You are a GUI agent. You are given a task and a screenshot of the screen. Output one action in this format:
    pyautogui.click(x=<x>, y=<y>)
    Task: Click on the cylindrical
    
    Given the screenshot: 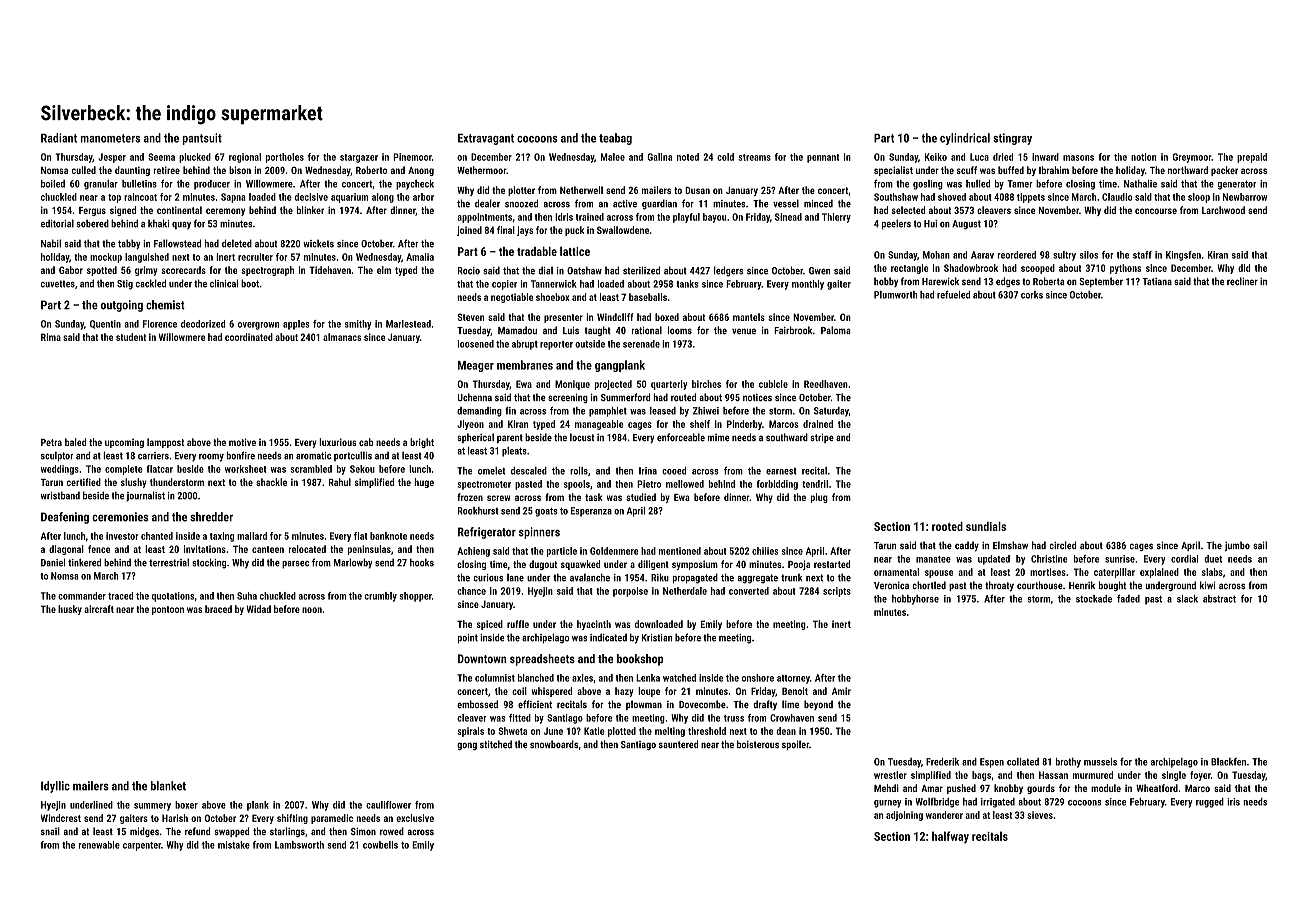 What is the action you would take?
    pyautogui.click(x=965, y=139)
